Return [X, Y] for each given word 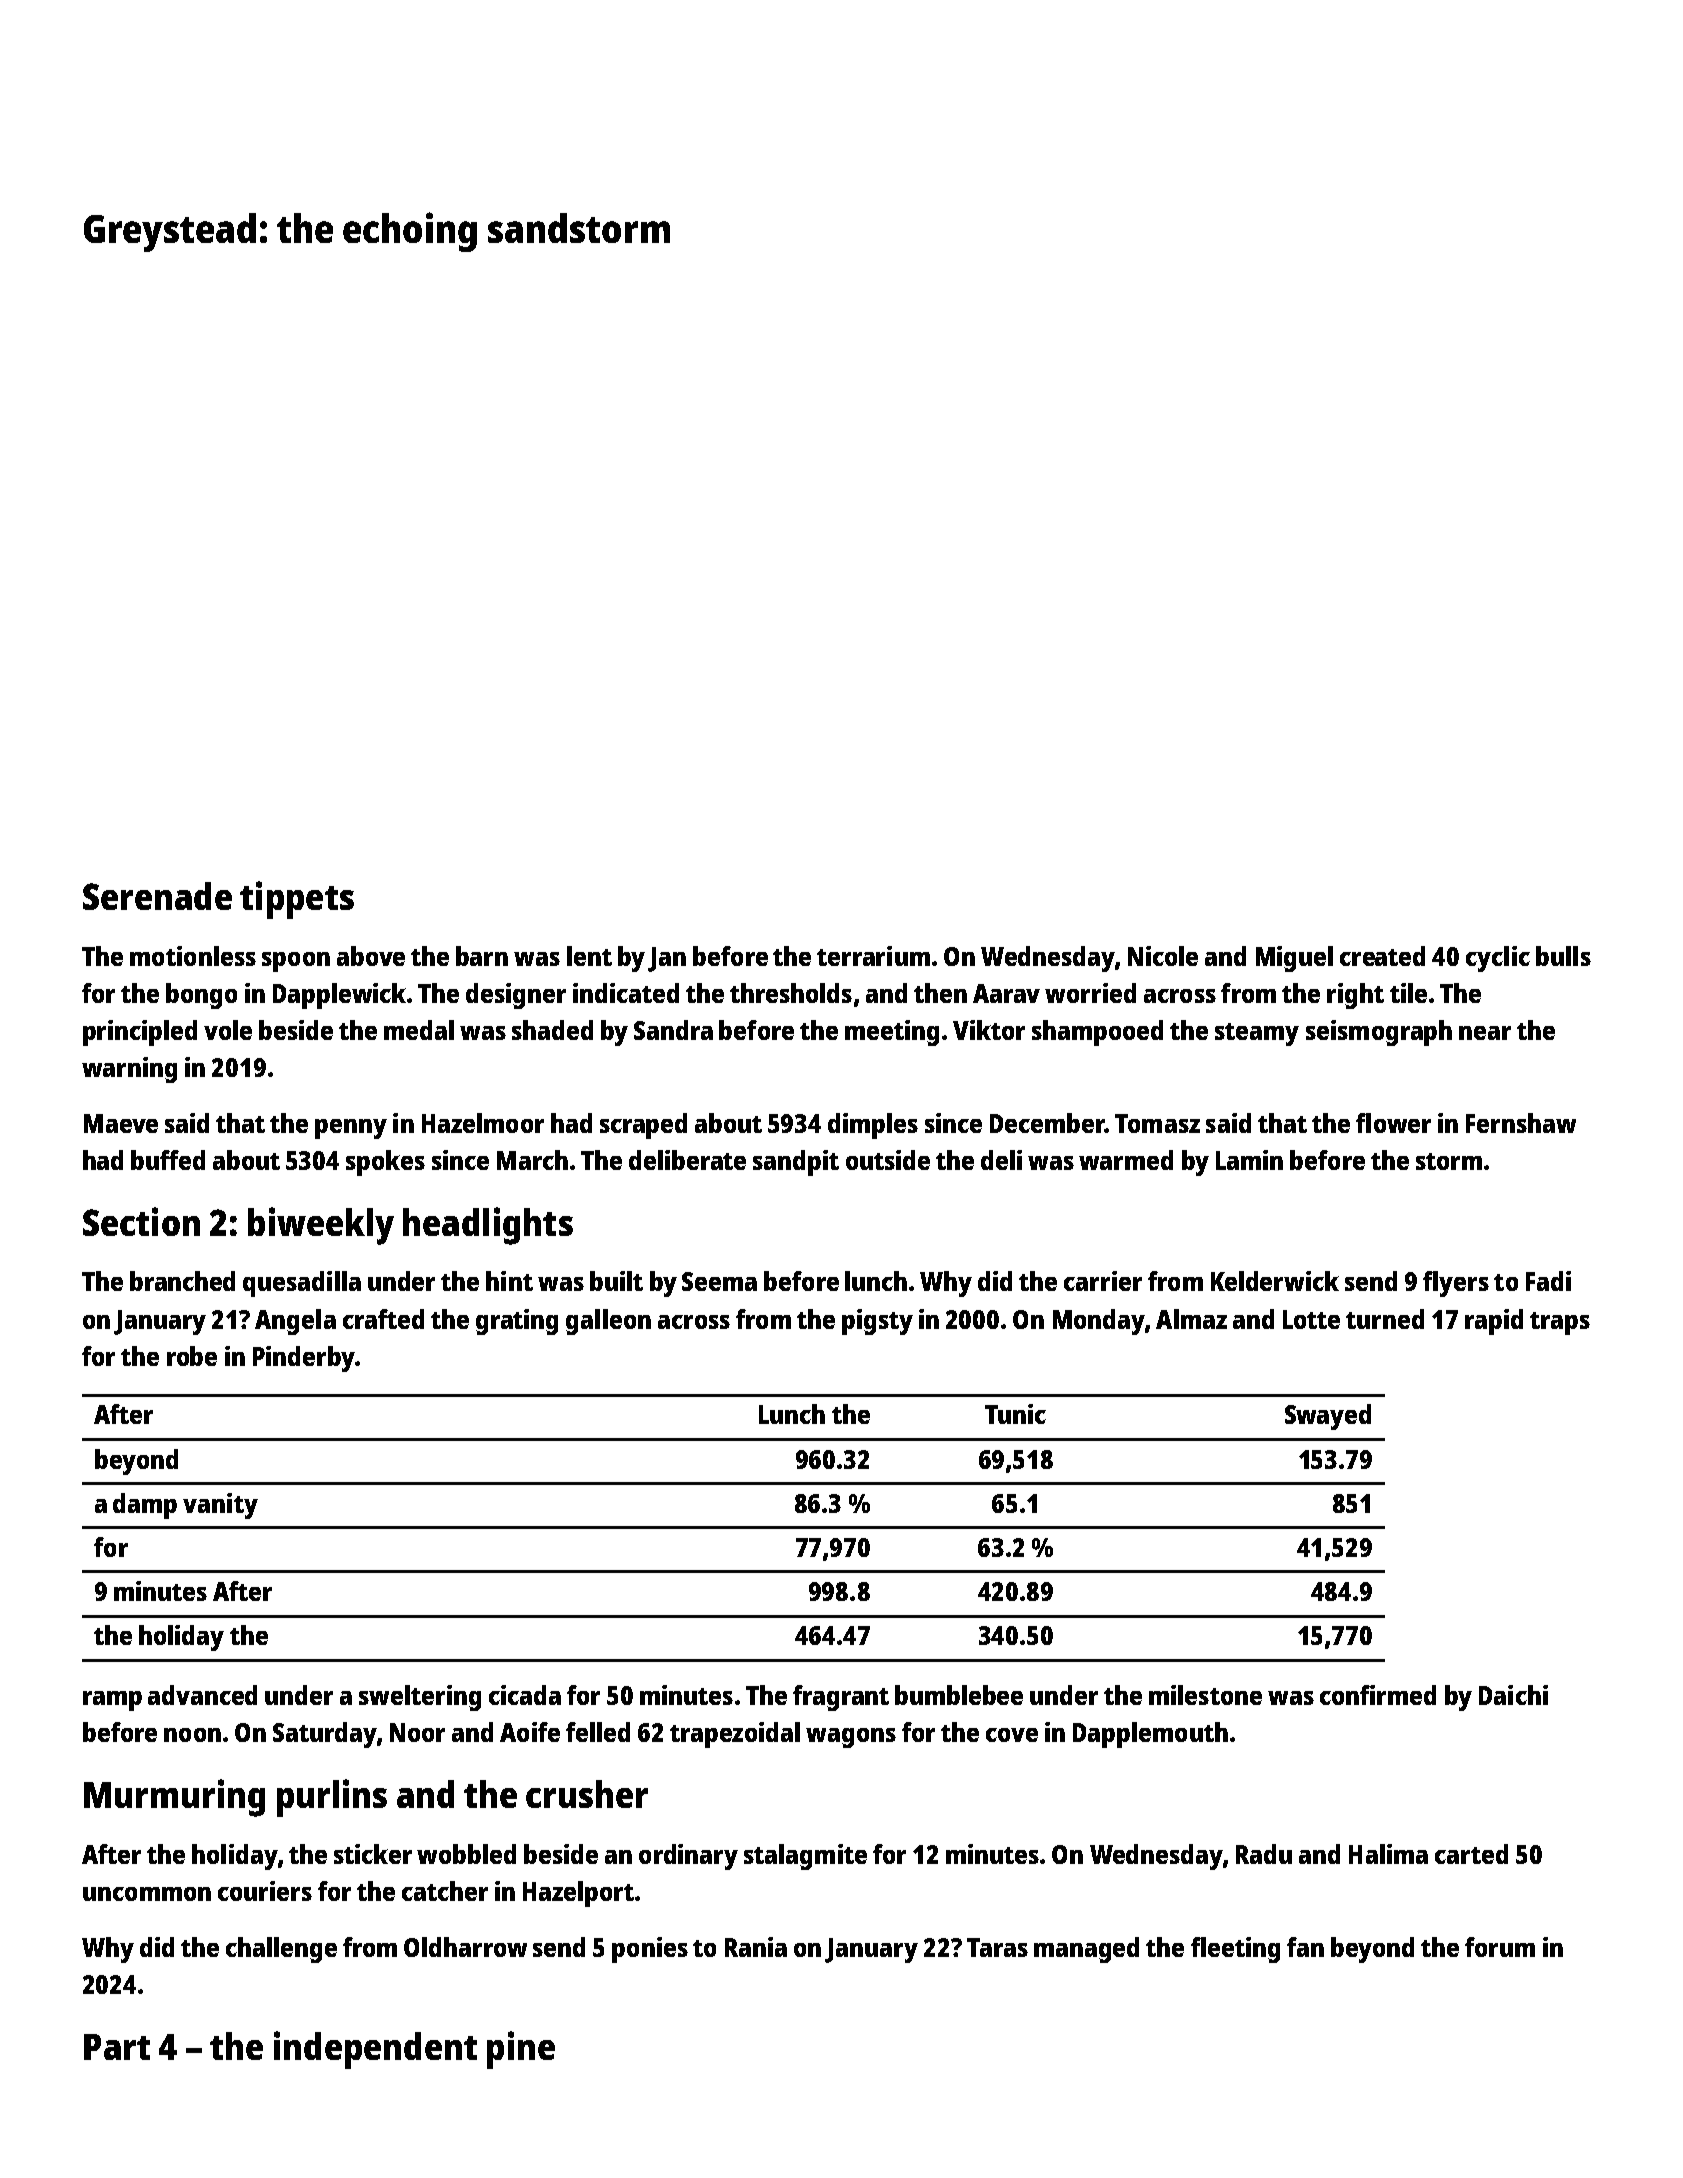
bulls [1563, 956]
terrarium [873, 956]
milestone [1205, 1695]
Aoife [530, 1732]
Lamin [1249, 1160]
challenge [281, 1950]
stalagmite [805, 1857]
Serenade [157, 896]
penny [351, 1129]
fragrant [841, 1698]
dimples [873, 1126]
